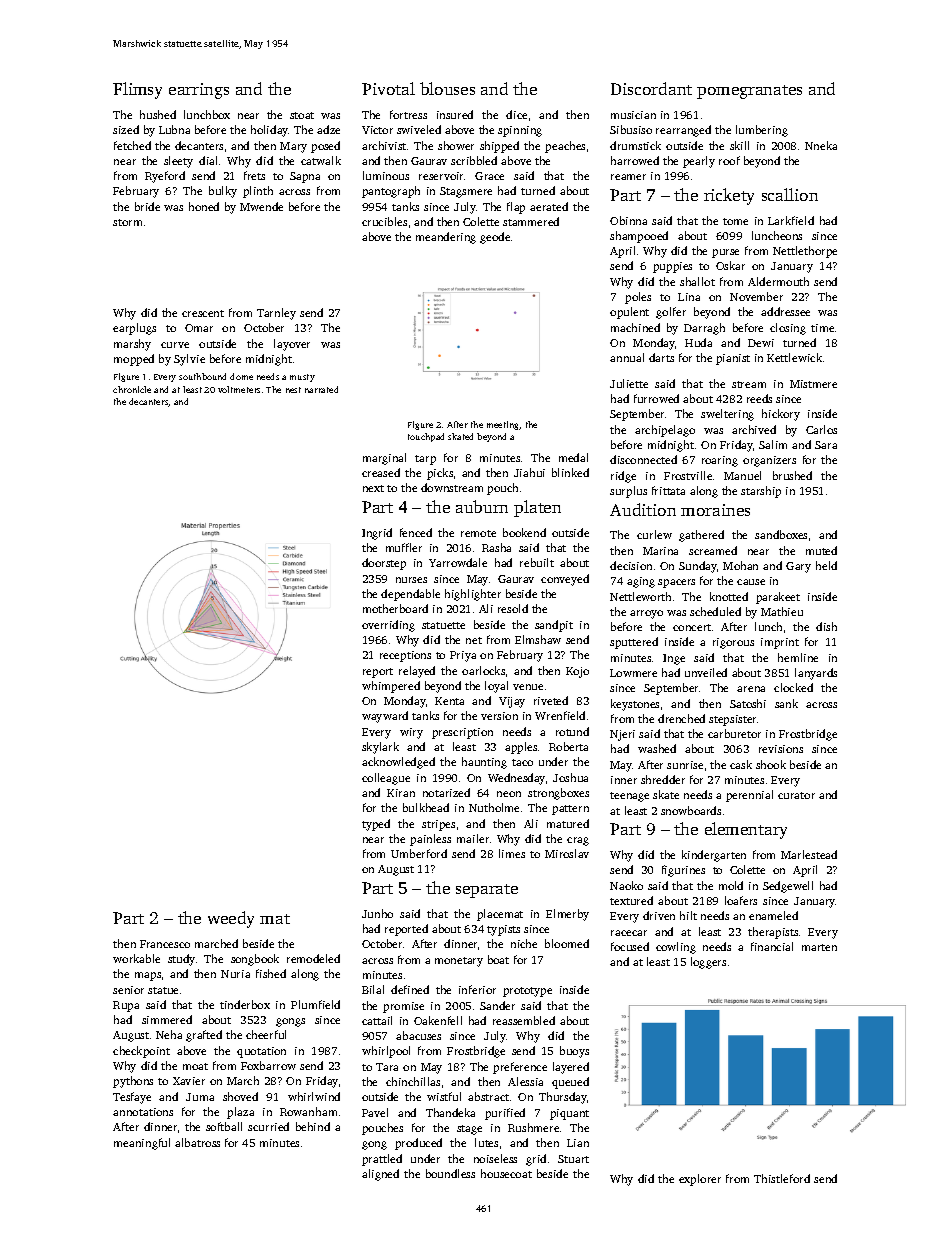 The image size is (952, 1233). Describe the element at coordinates (143, 1112) in the page. I see `annotations` at that location.
